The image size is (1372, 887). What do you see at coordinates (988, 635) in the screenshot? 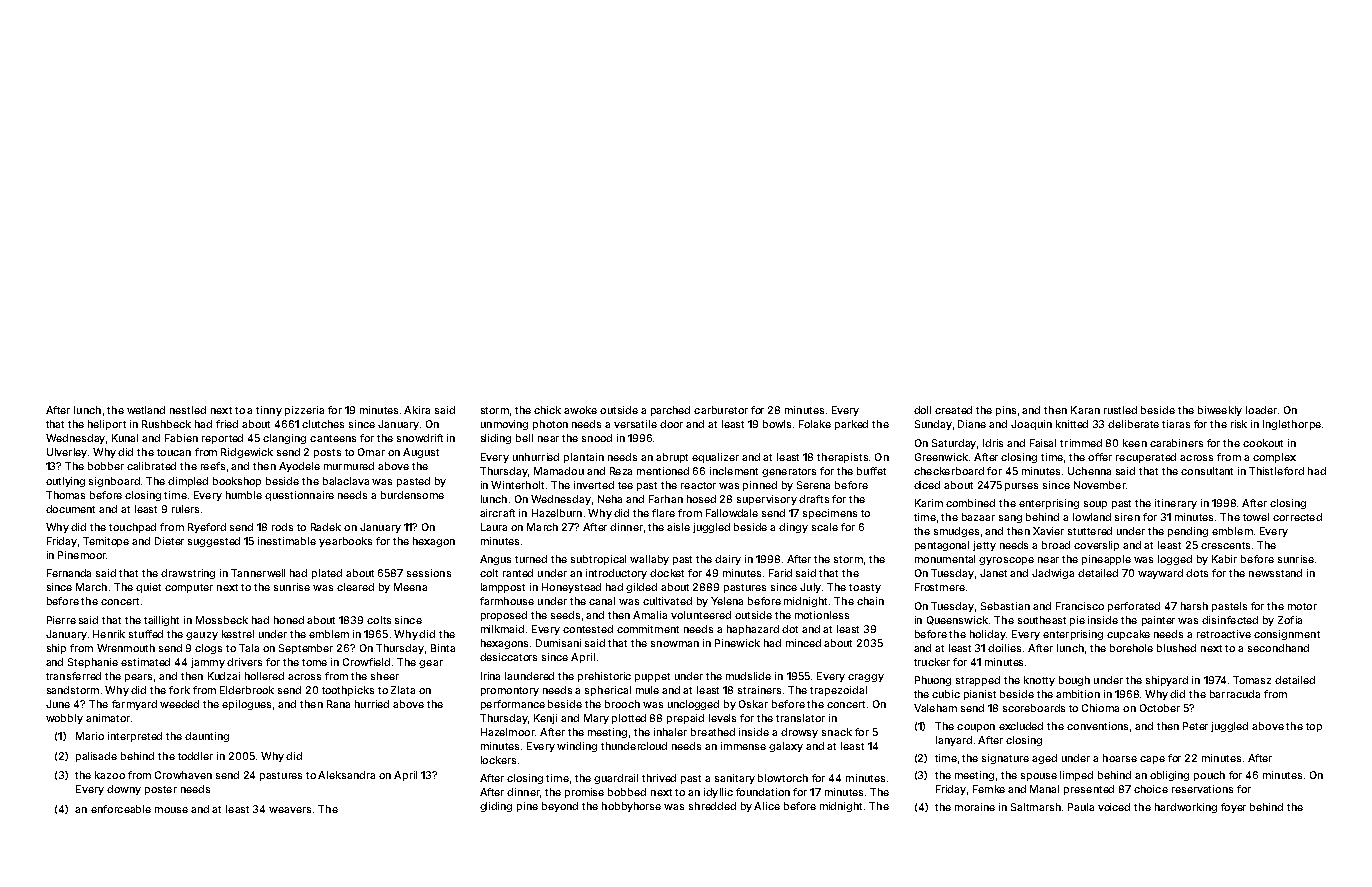
I see `holiday` at bounding box center [988, 635].
